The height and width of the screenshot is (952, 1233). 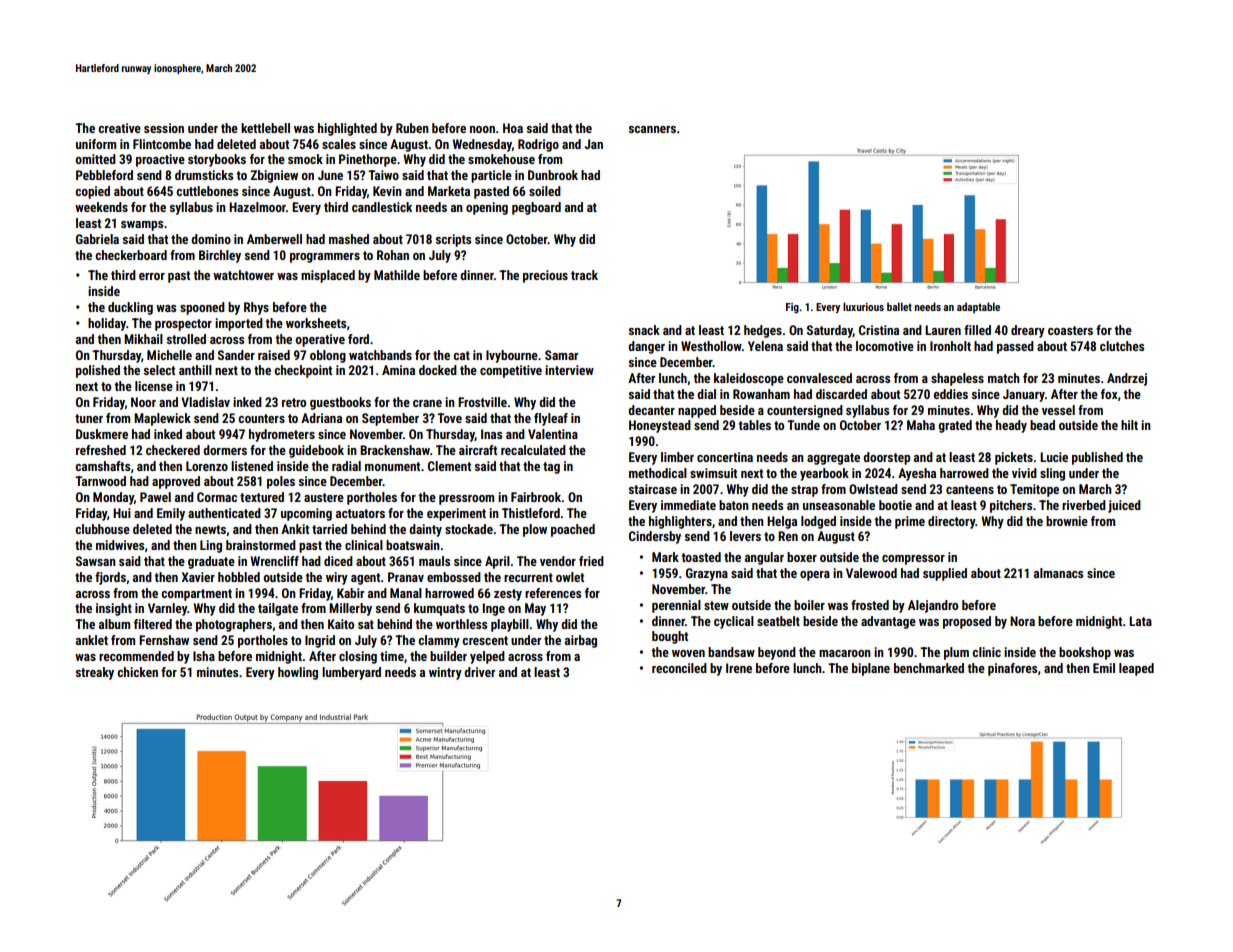 I want to click on photographers, so click(x=234, y=625).
